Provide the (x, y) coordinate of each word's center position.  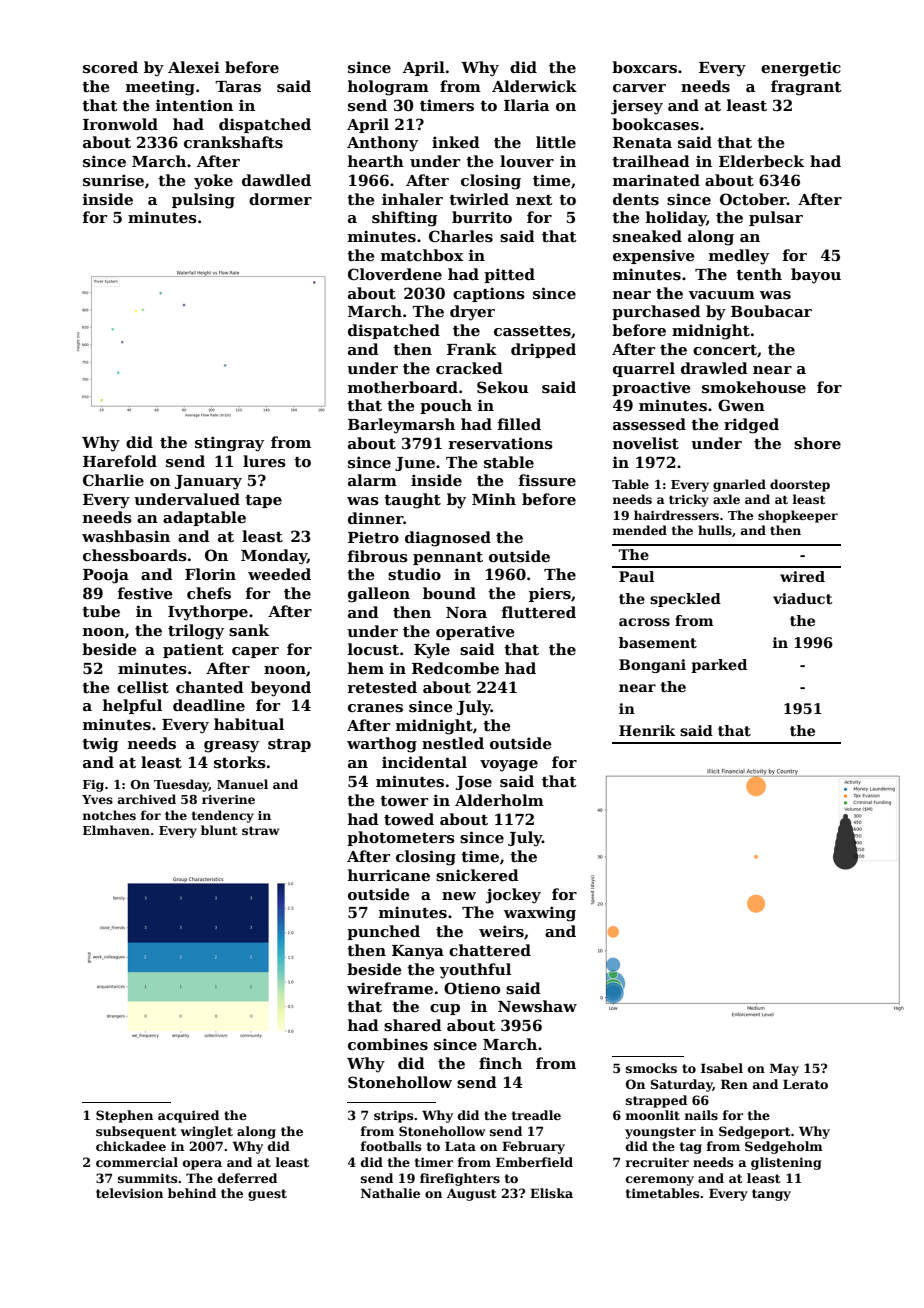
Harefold (120, 461)
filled (519, 424)
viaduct (803, 598)
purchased (656, 312)
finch (500, 1063)
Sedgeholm (784, 1147)
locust (373, 649)
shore (817, 443)
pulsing (203, 201)
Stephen (124, 1116)
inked (456, 142)
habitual (249, 724)
